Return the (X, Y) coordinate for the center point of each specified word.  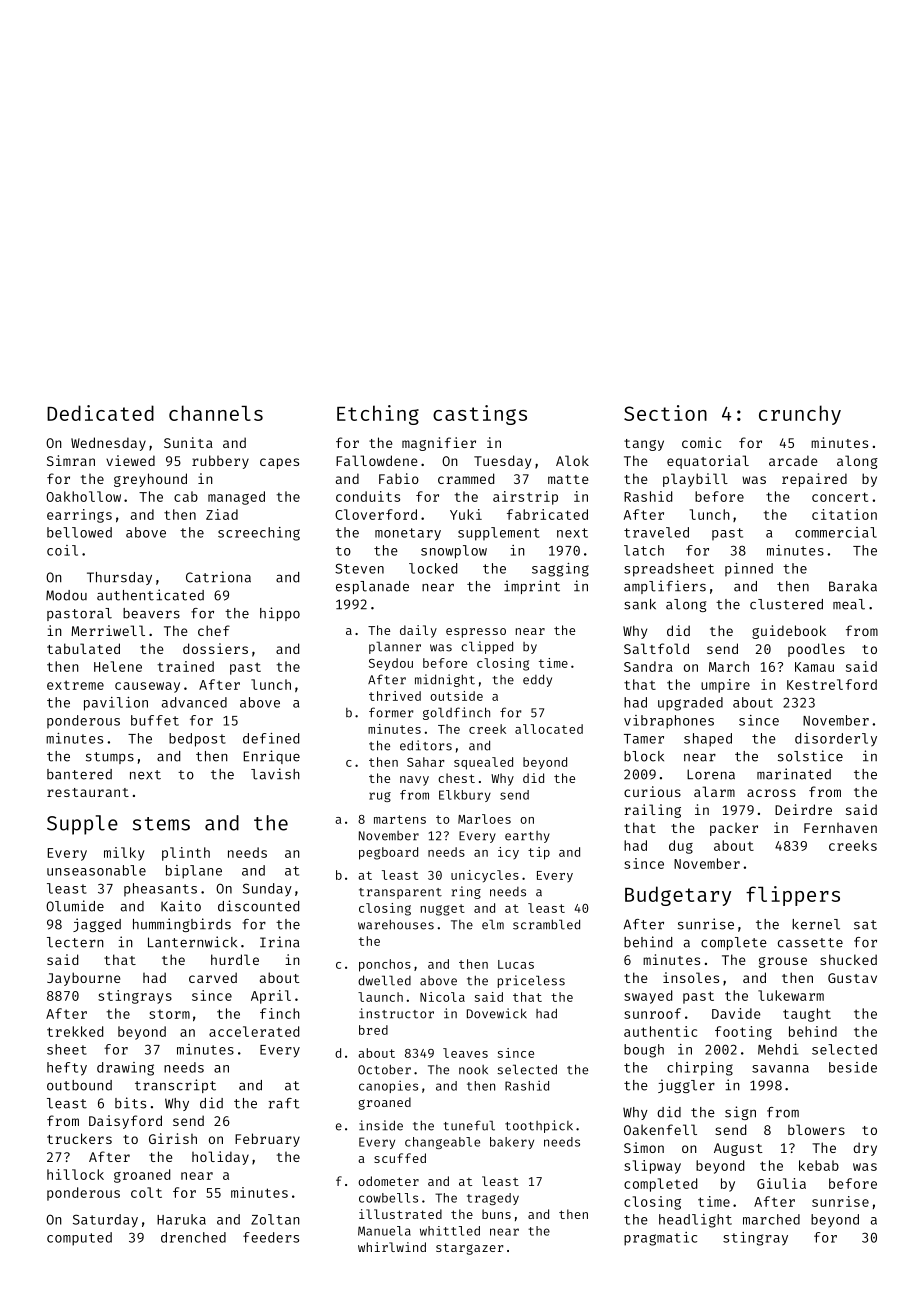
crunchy (800, 415)
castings (480, 415)
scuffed (400, 1158)
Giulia (781, 1183)
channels (216, 413)
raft (284, 1103)
